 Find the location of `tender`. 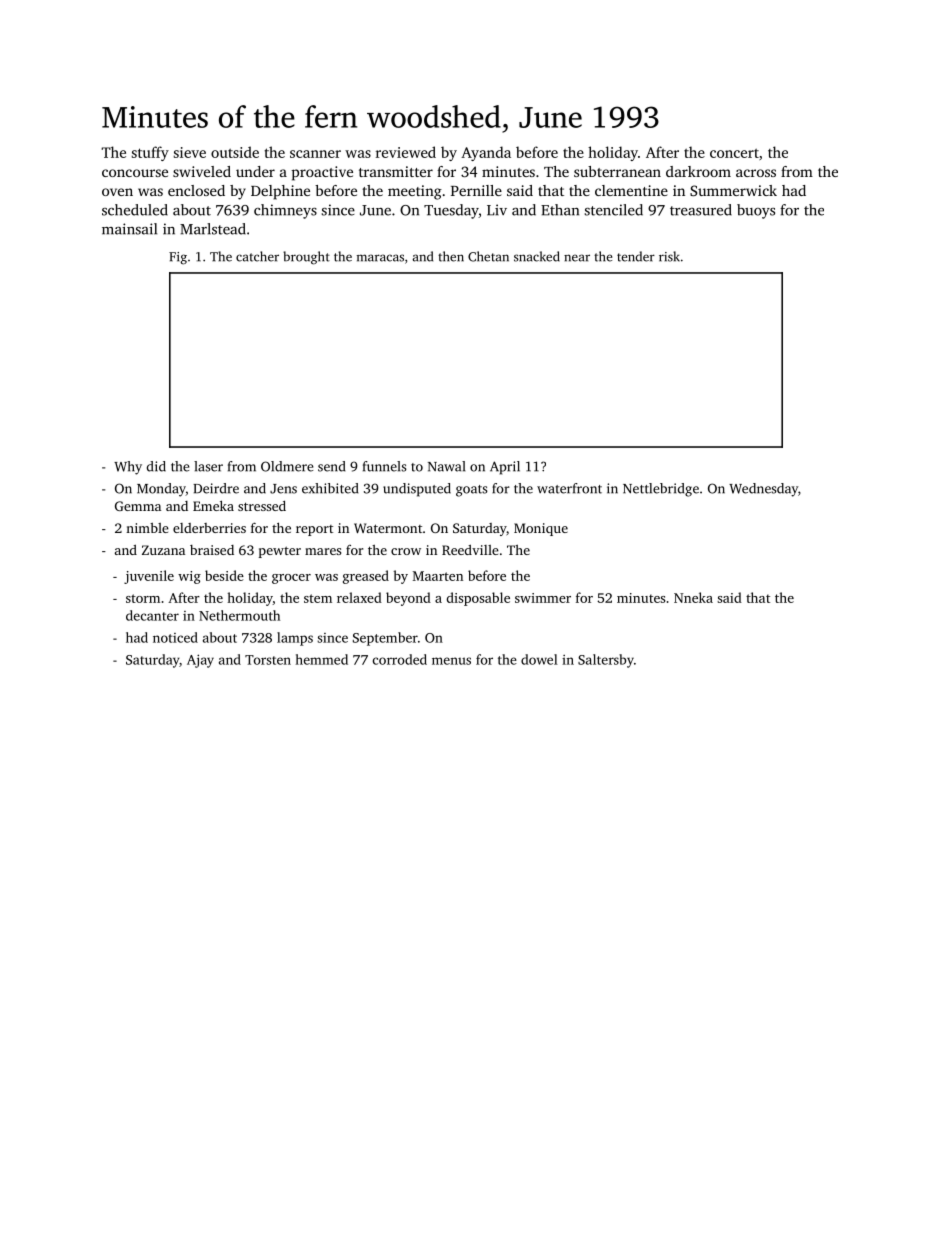

tender is located at coordinates (636, 256).
